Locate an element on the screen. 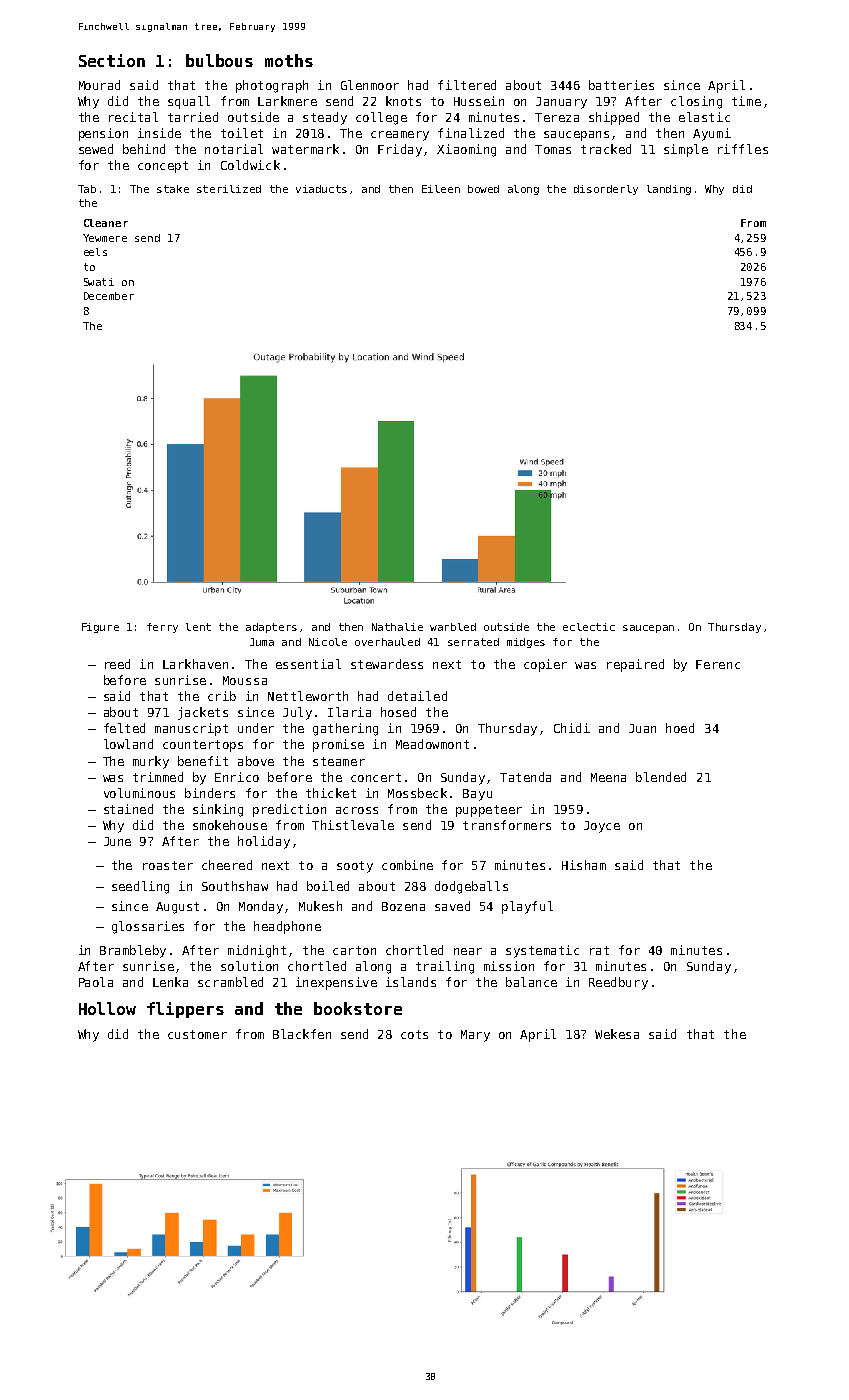 This screenshot has width=849, height=1400. Juan is located at coordinates (642, 728).
